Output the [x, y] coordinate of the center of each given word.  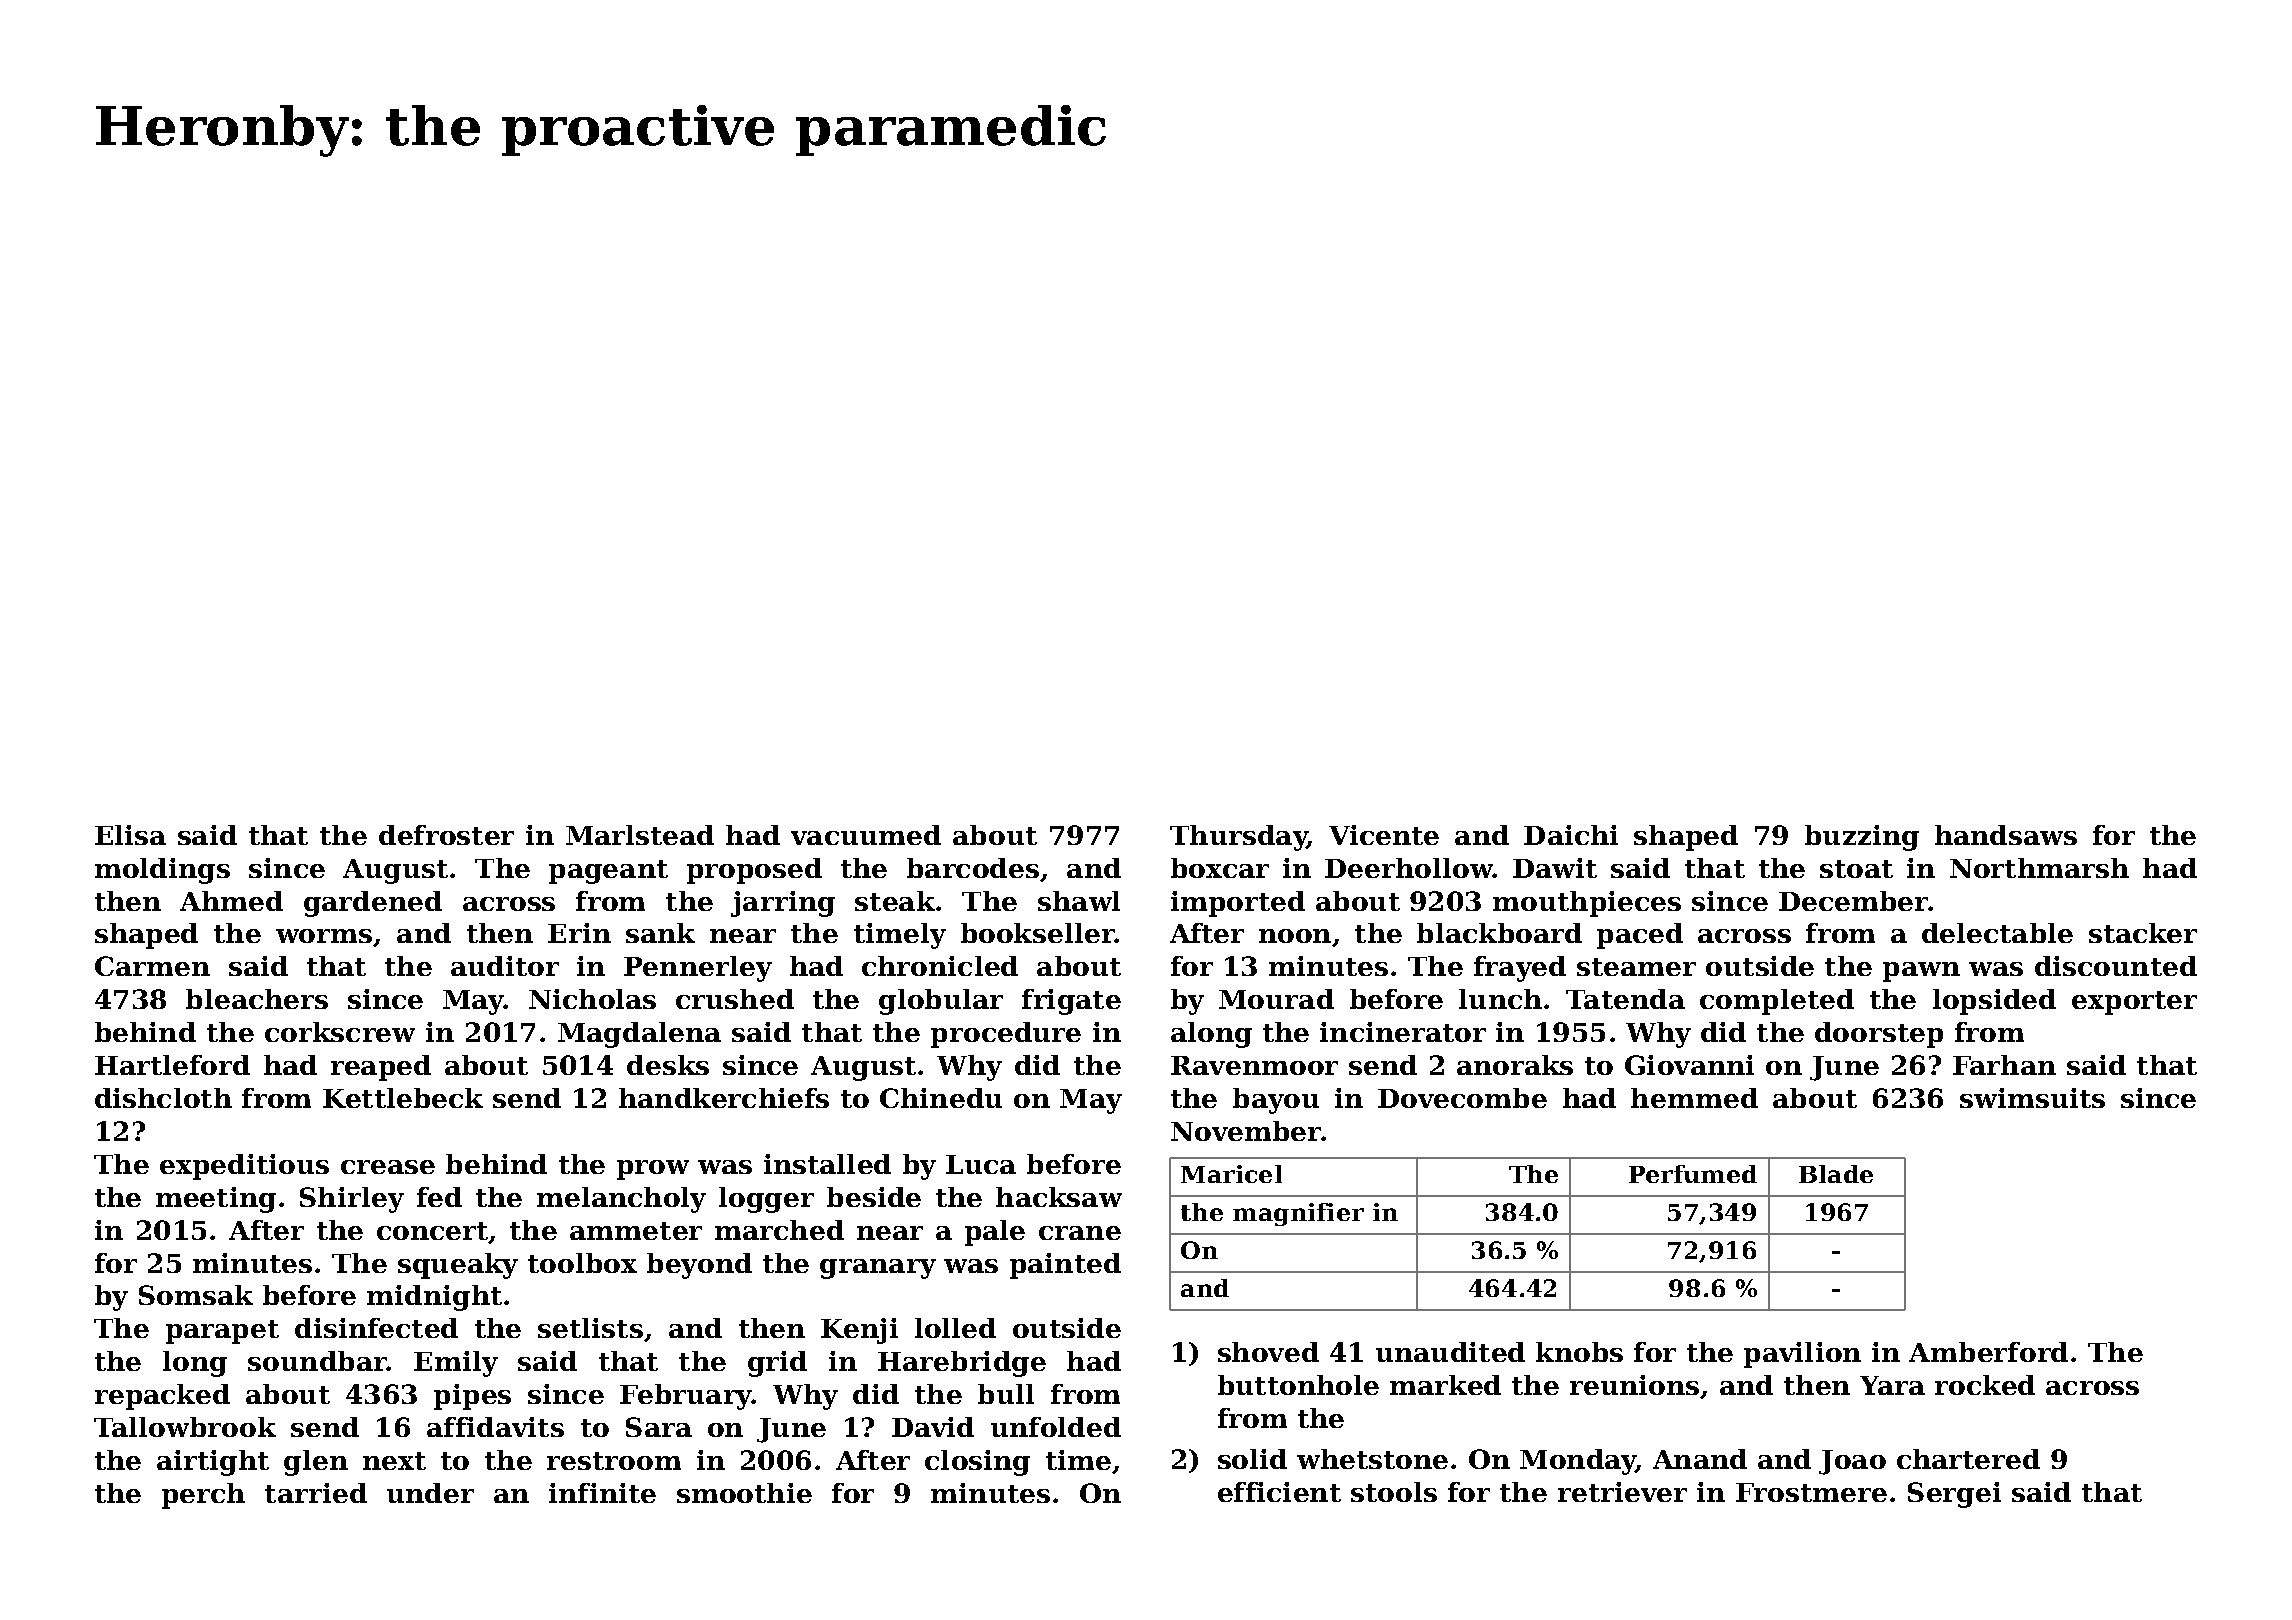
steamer [1636, 967]
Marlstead [640, 835]
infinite [602, 1493]
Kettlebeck [403, 1098]
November [1246, 1131]
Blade [1836, 1174]
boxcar [1220, 868]
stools [1394, 1492]
